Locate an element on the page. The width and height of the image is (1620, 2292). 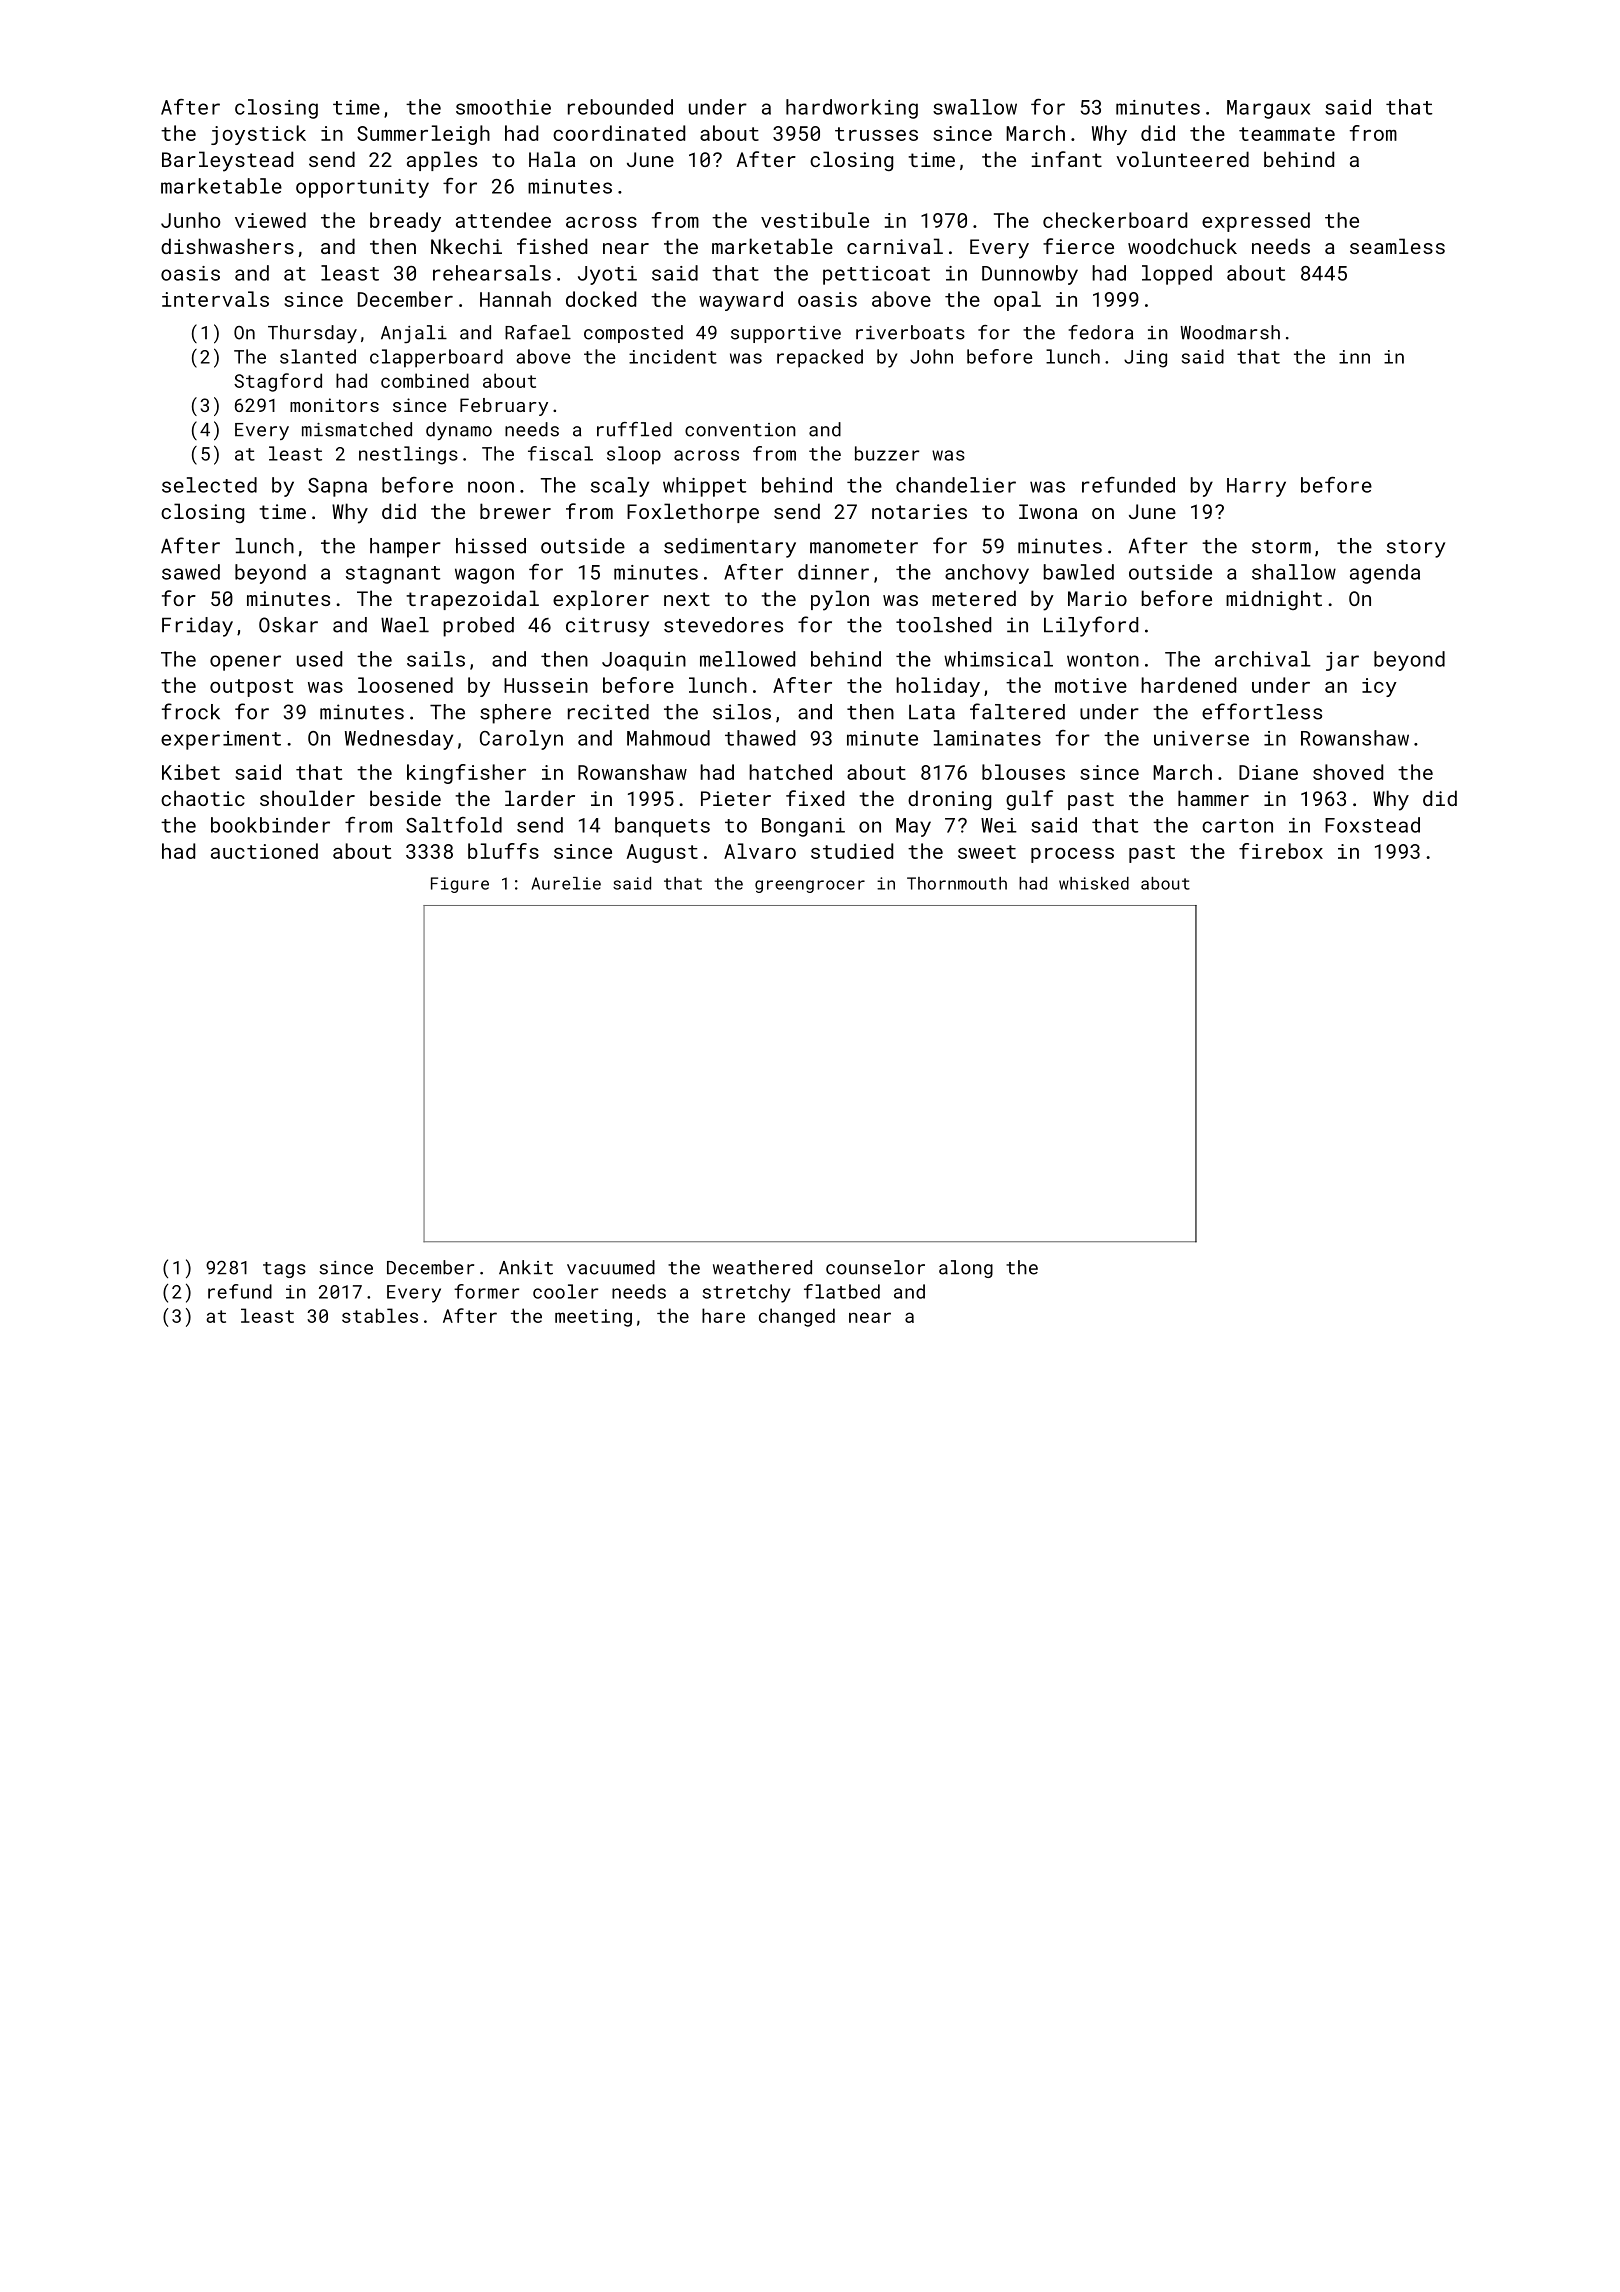
Margaux is located at coordinates (1268, 109).
